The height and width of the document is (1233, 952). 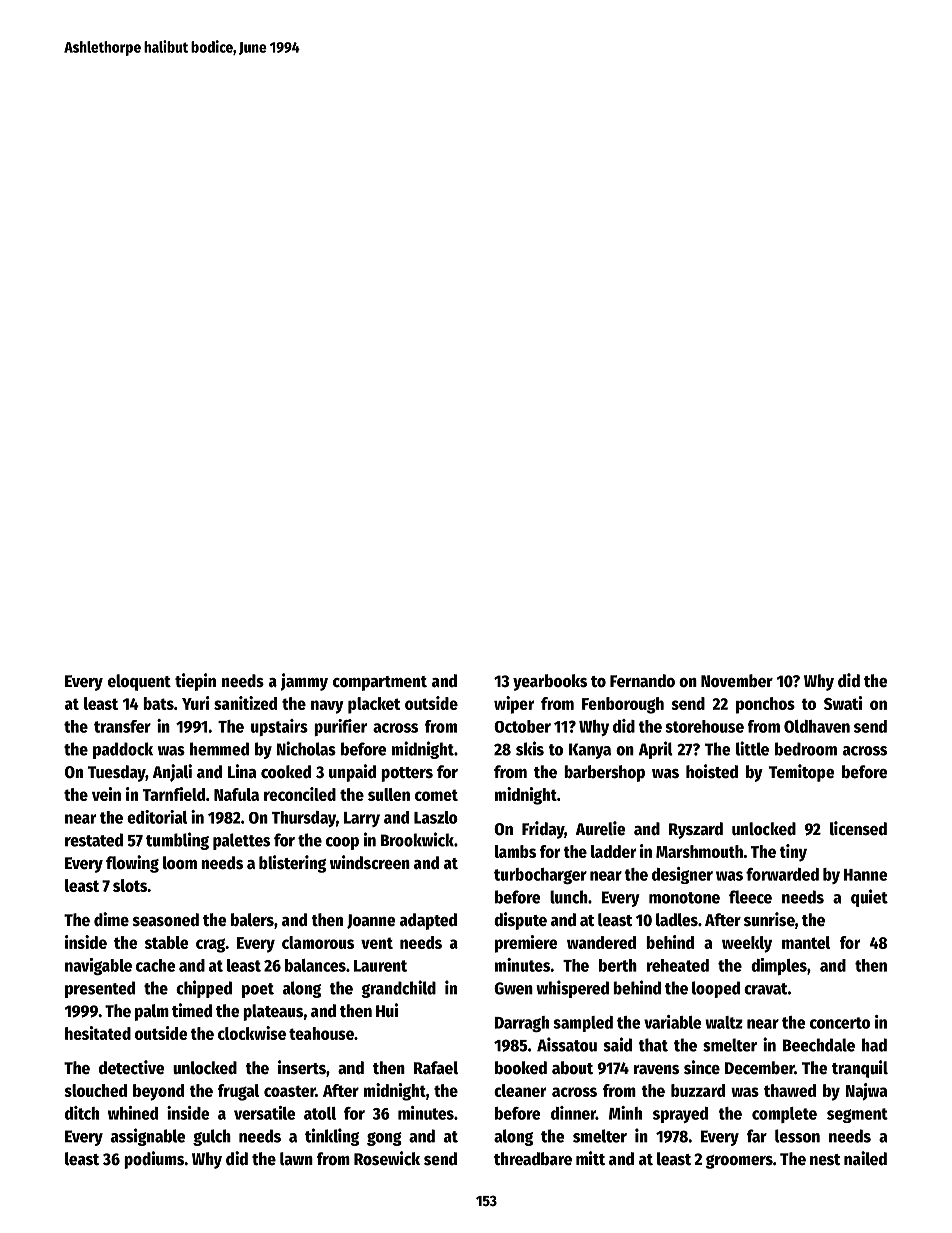 What do you see at coordinates (342, 843) in the document?
I see `coop` at bounding box center [342, 843].
